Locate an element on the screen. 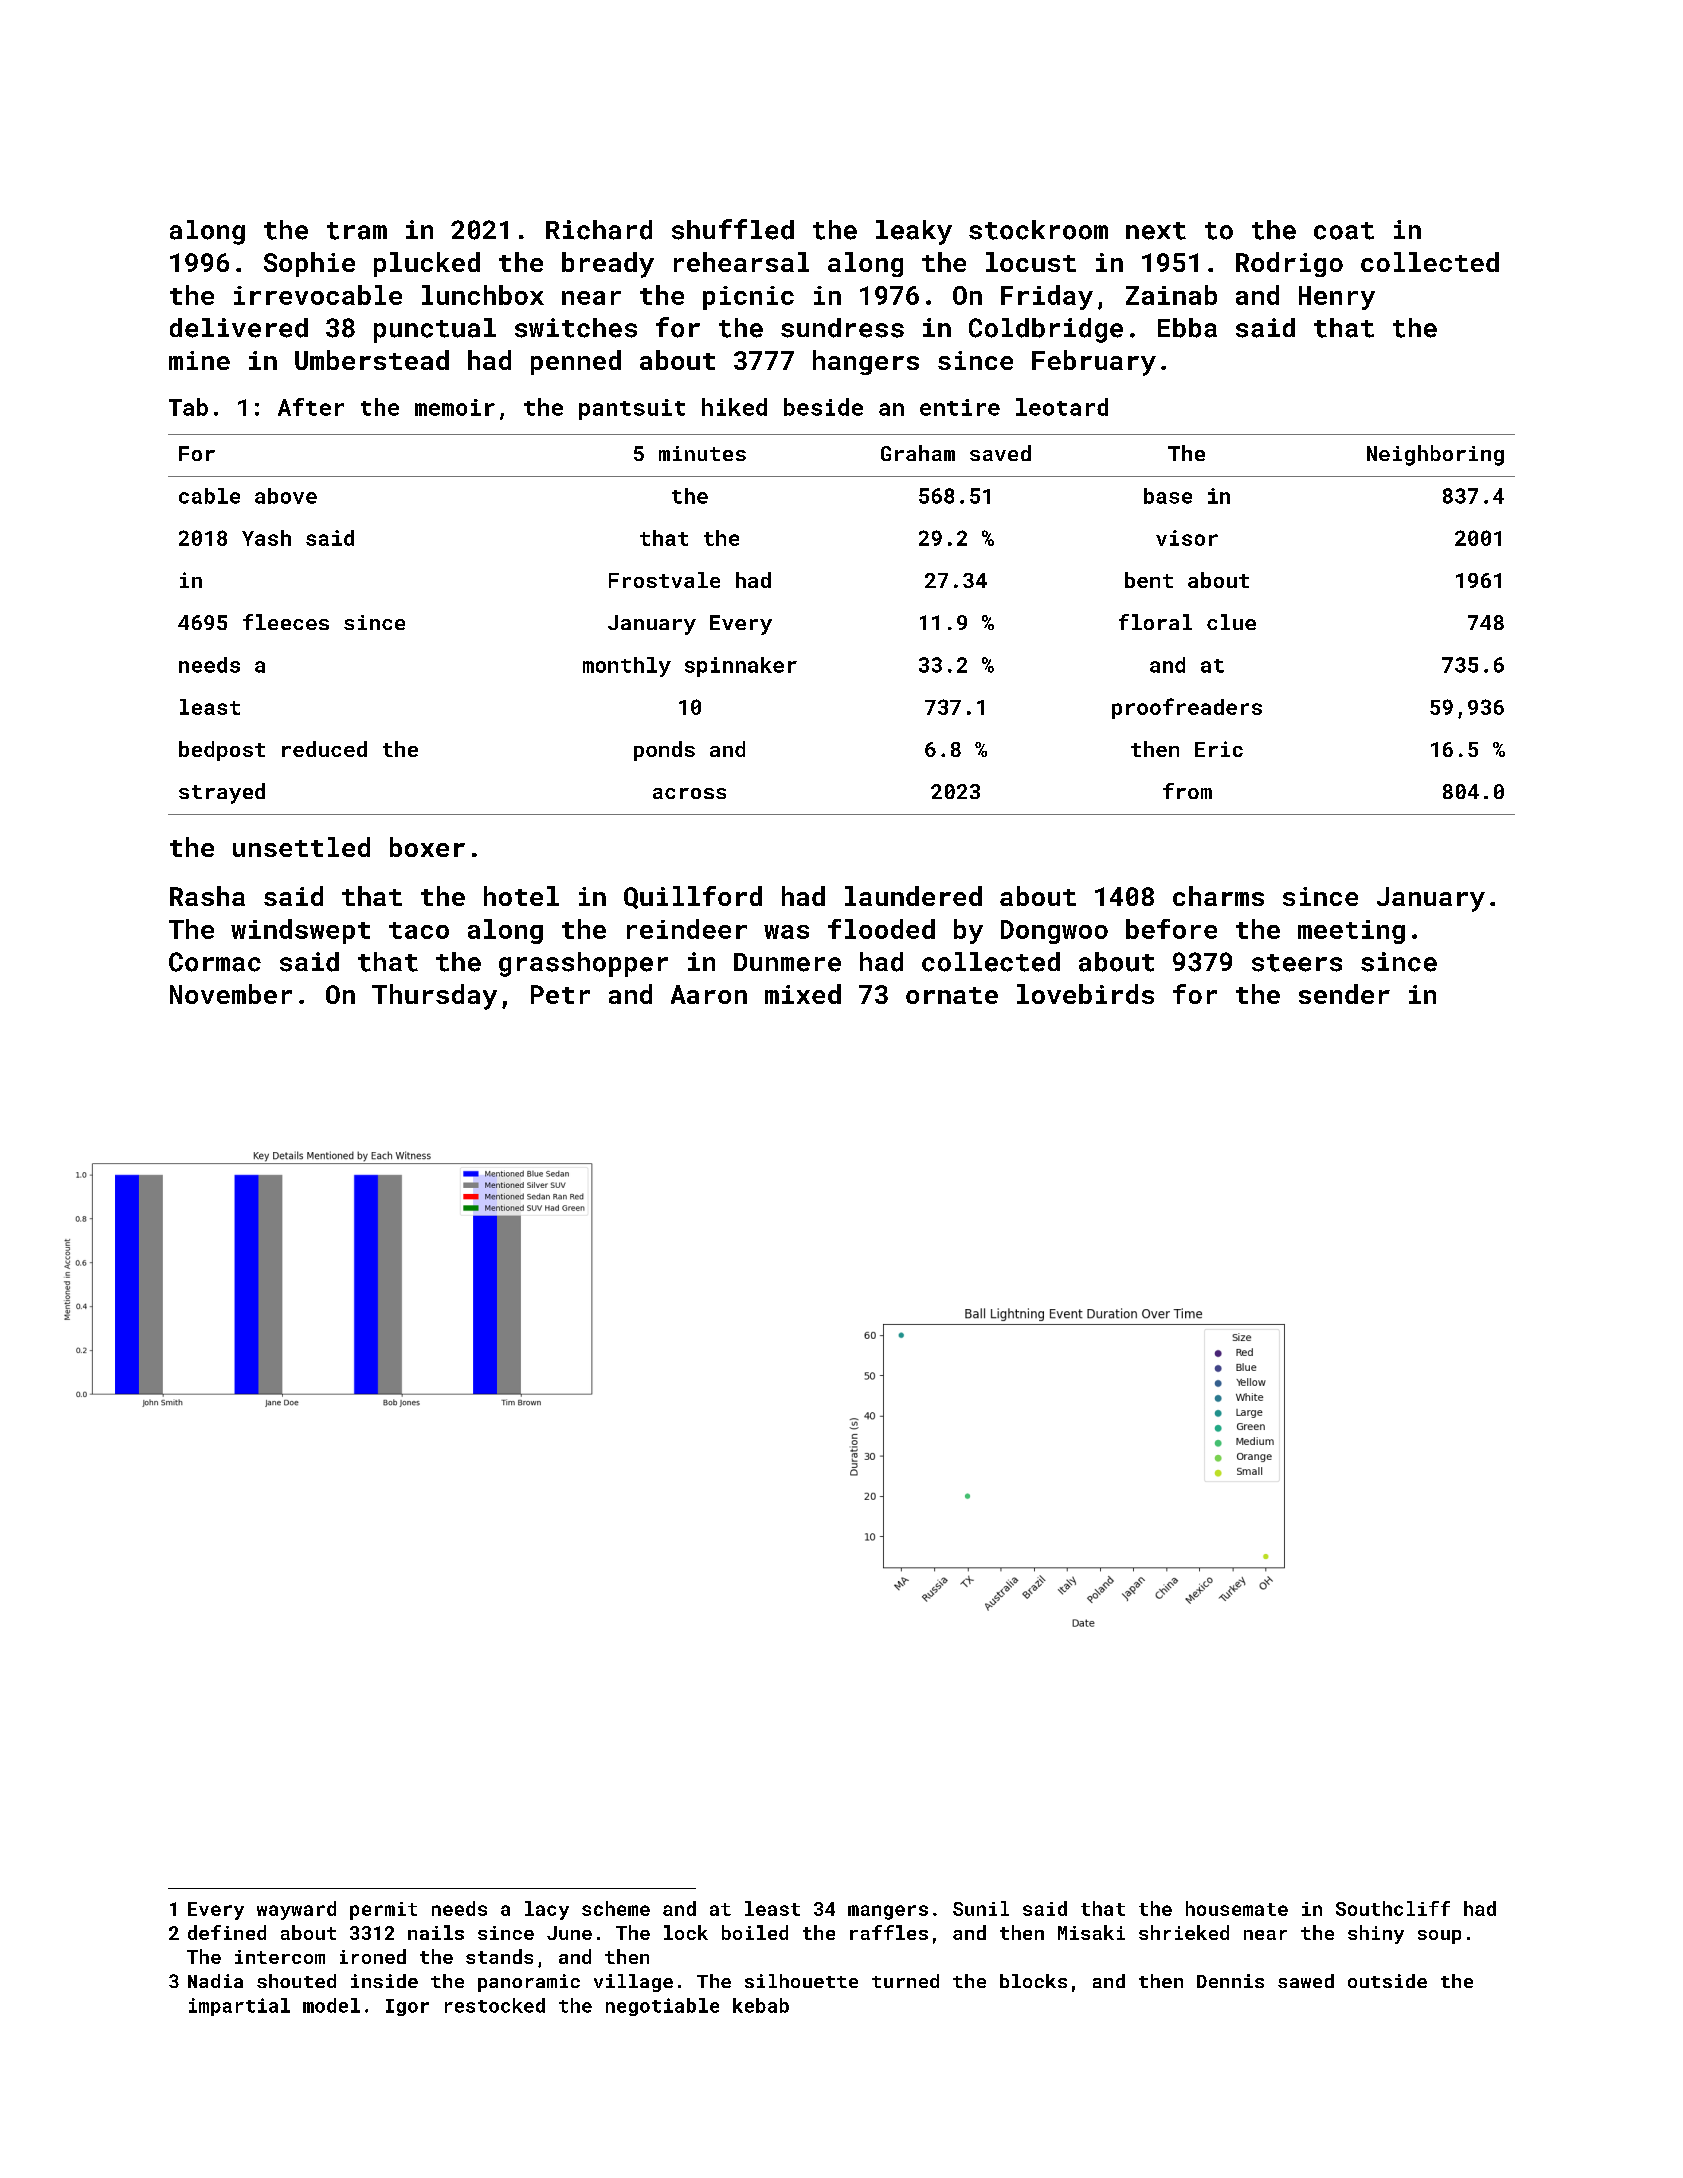 The width and height of the screenshot is (1683, 2178). ornate is located at coordinates (952, 995).
